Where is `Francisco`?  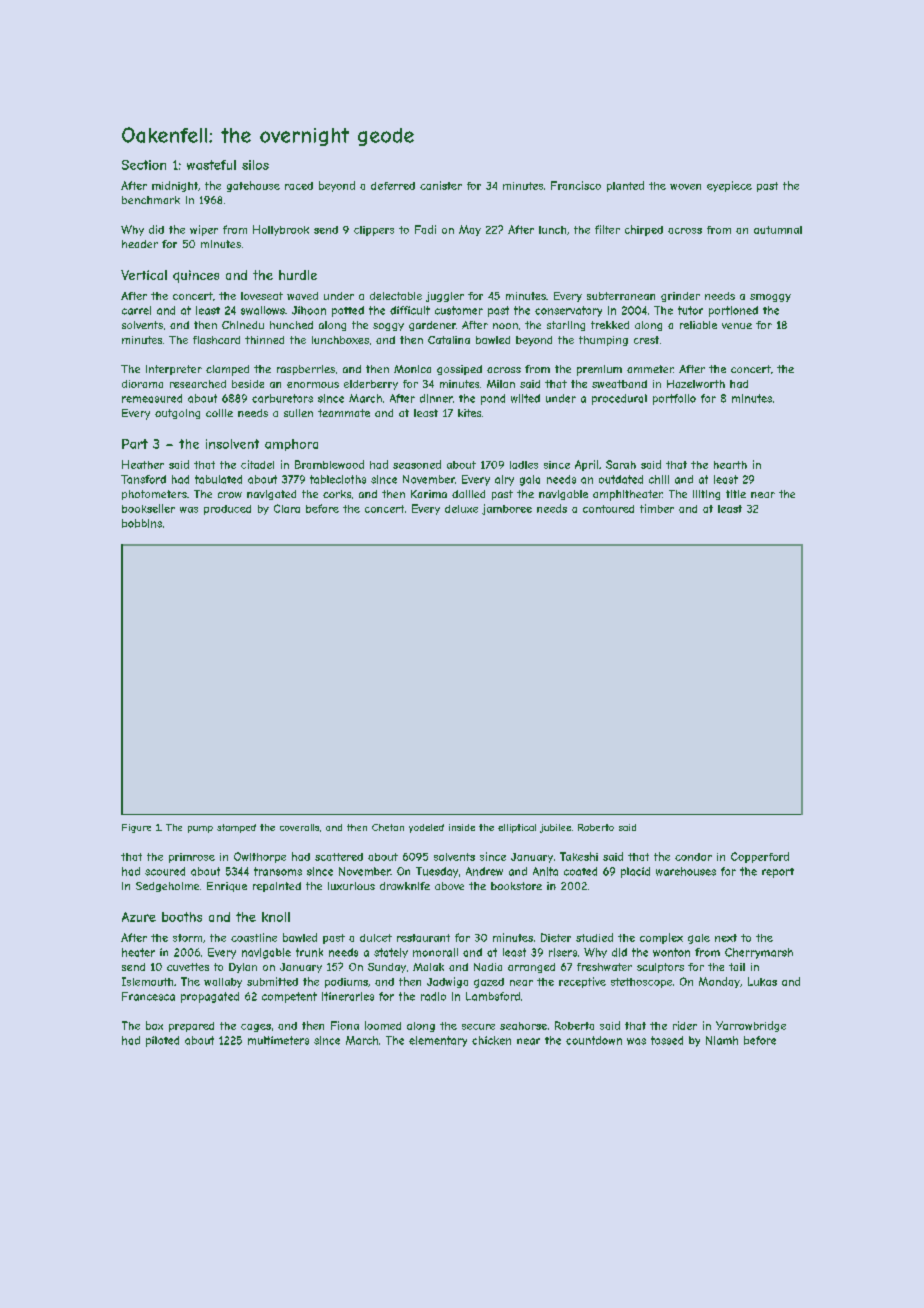 Francisco is located at coordinates (576, 185).
